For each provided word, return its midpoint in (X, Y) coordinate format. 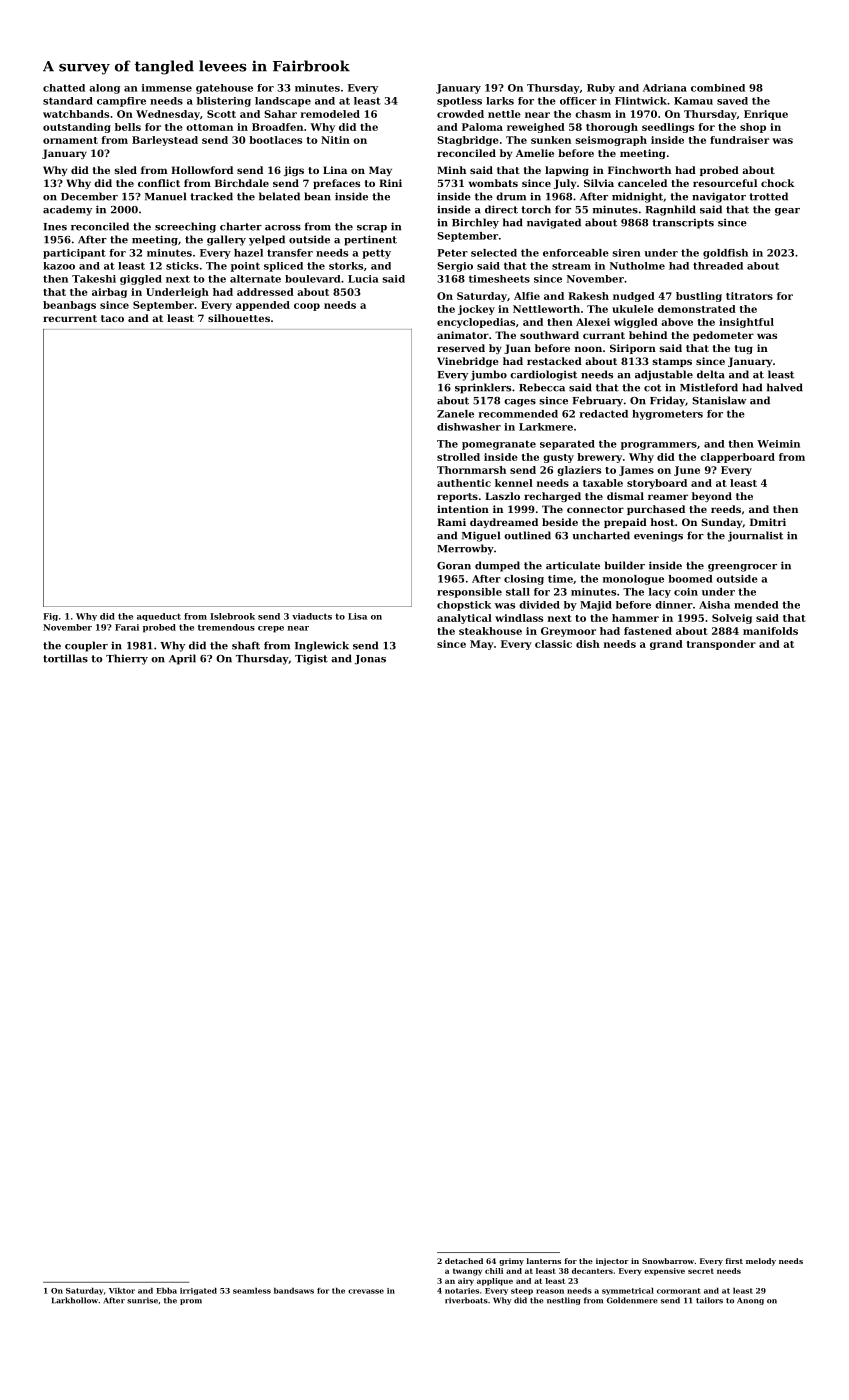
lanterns (544, 1261)
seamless (252, 1291)
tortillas (65, 658)
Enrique (766, 115)
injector (612, 1262)
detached (464, 1261)
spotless (459, 102)
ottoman (209, 127)
